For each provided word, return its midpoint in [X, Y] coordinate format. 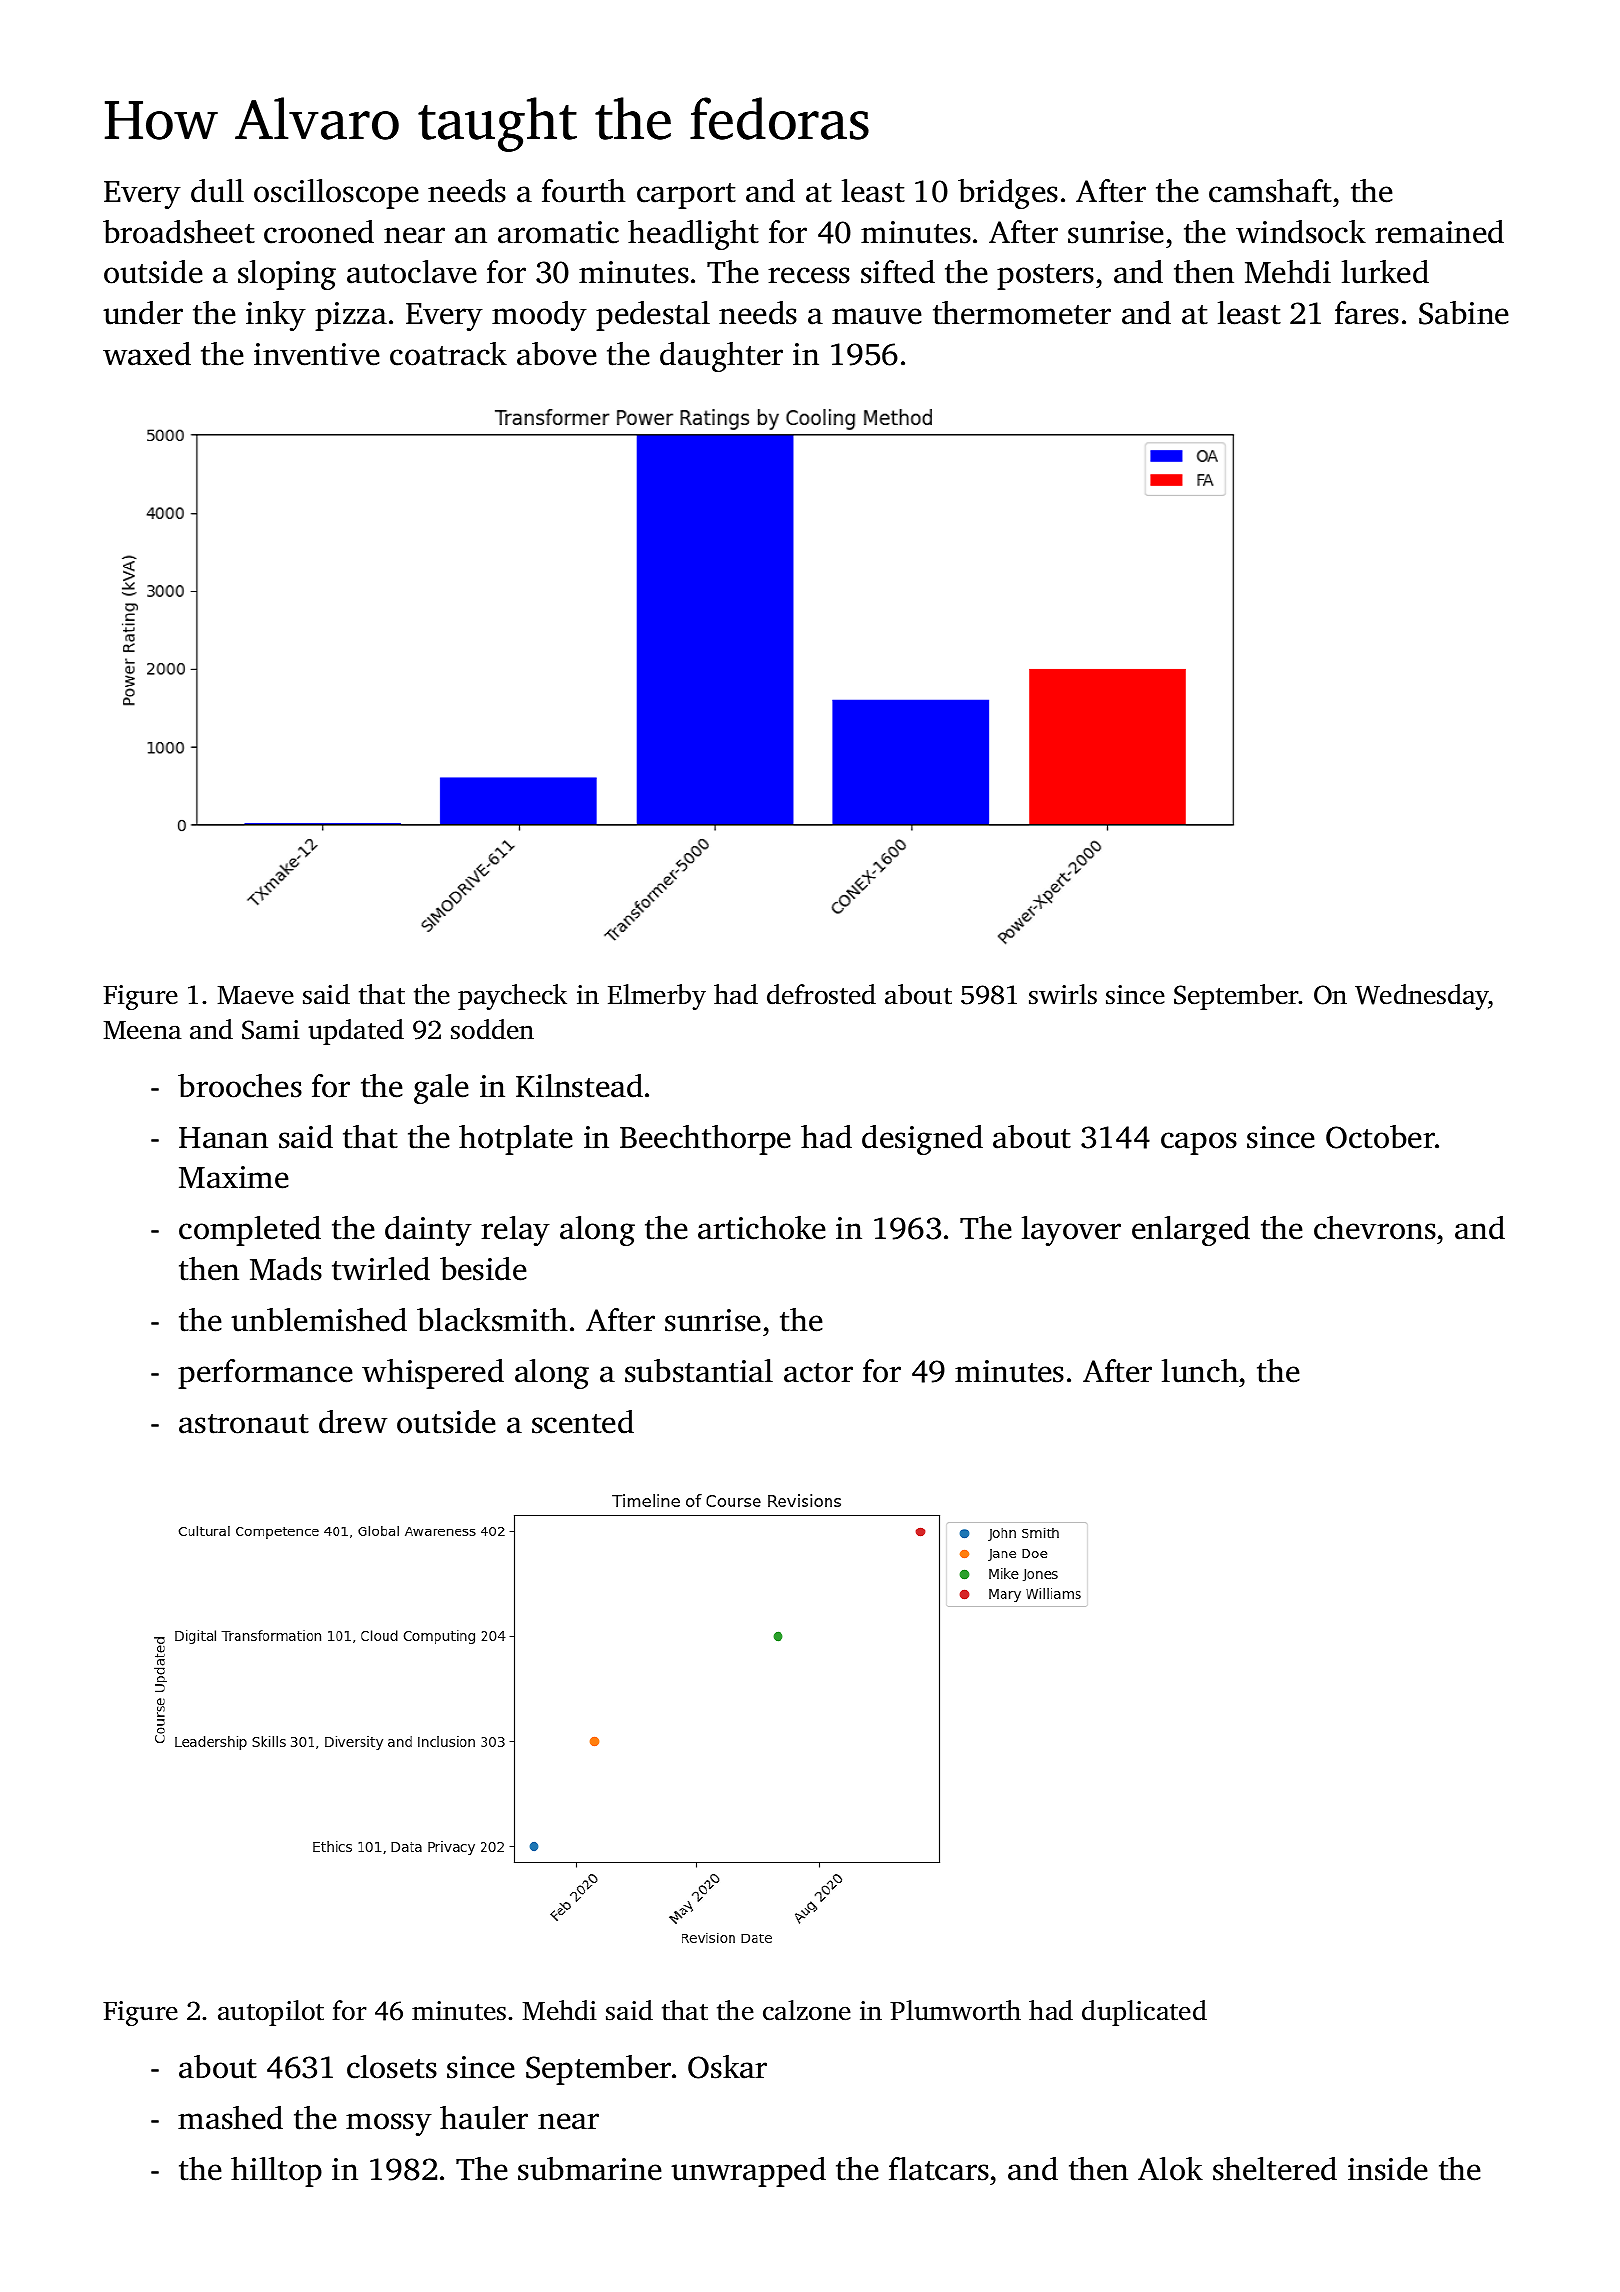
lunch [1200, 1371]
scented [583, 1422]
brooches [240, 1086]
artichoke [762, 1228]
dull [217, 191]
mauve [877, 316]
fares [1367, 313]
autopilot [271, 2013]
